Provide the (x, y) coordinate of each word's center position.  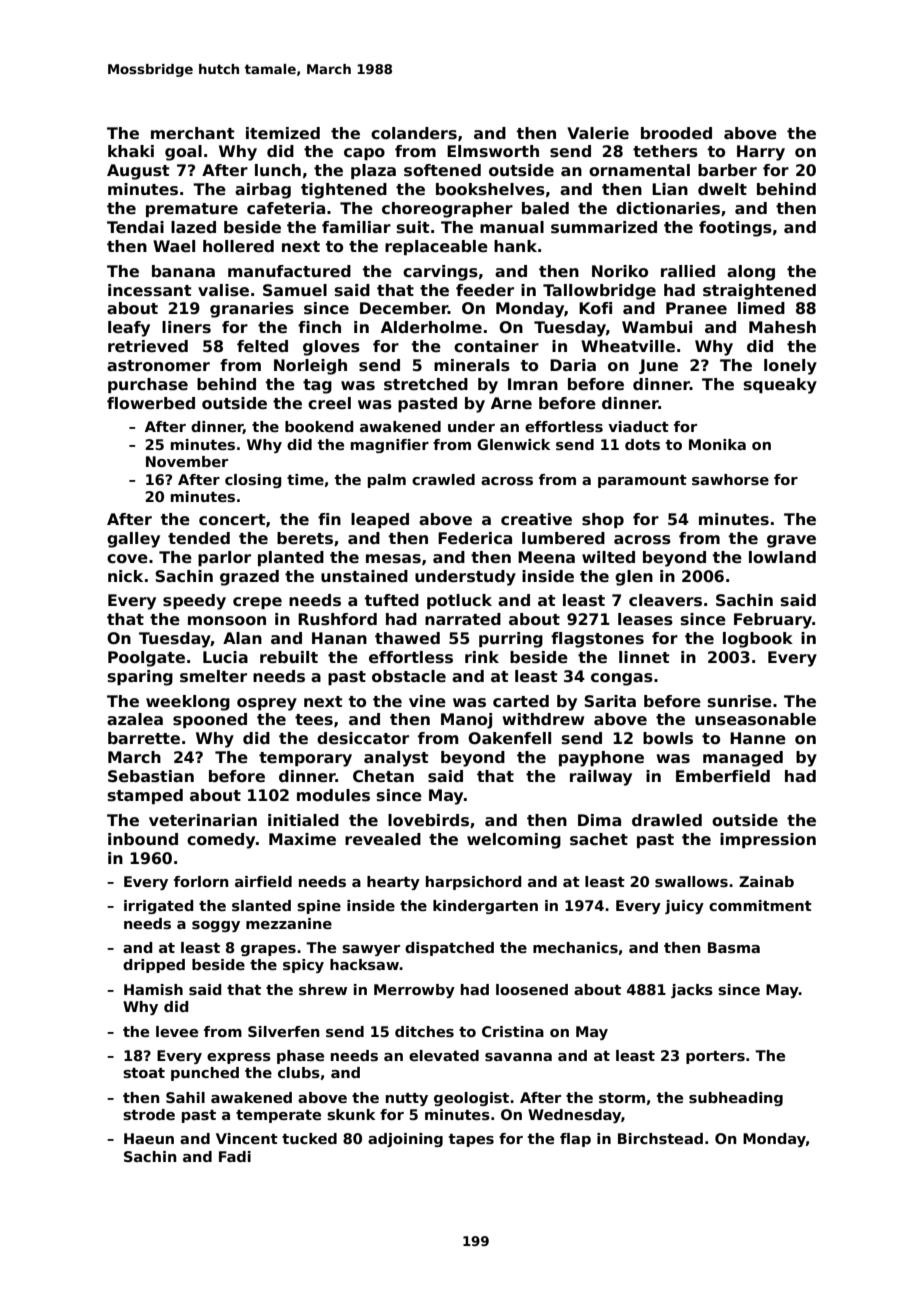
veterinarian (203, 820)
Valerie (598, 133)
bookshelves (490, 189)
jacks (692, 991)
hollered (238, 246)
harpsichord (474, 883)
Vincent (247, 1138)
